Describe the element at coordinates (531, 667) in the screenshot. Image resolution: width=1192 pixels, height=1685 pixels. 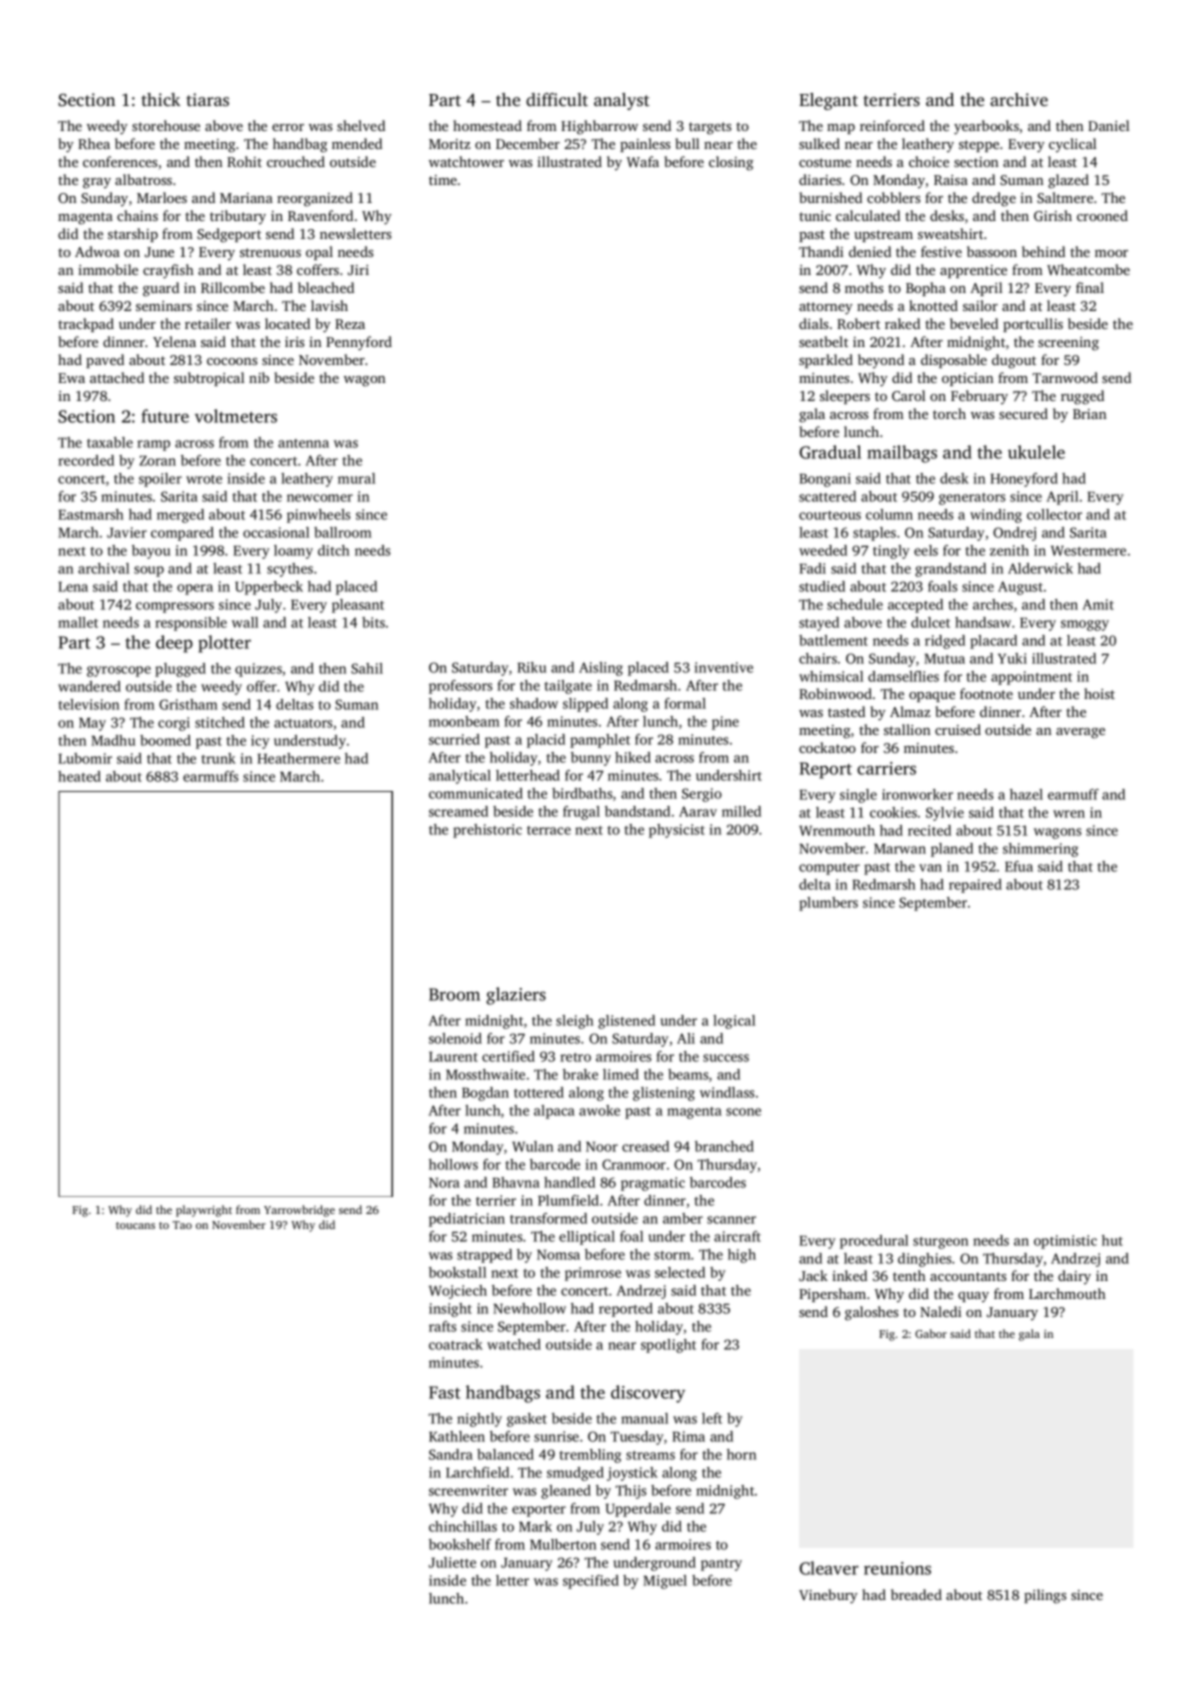
I see `Riku` at that location.
